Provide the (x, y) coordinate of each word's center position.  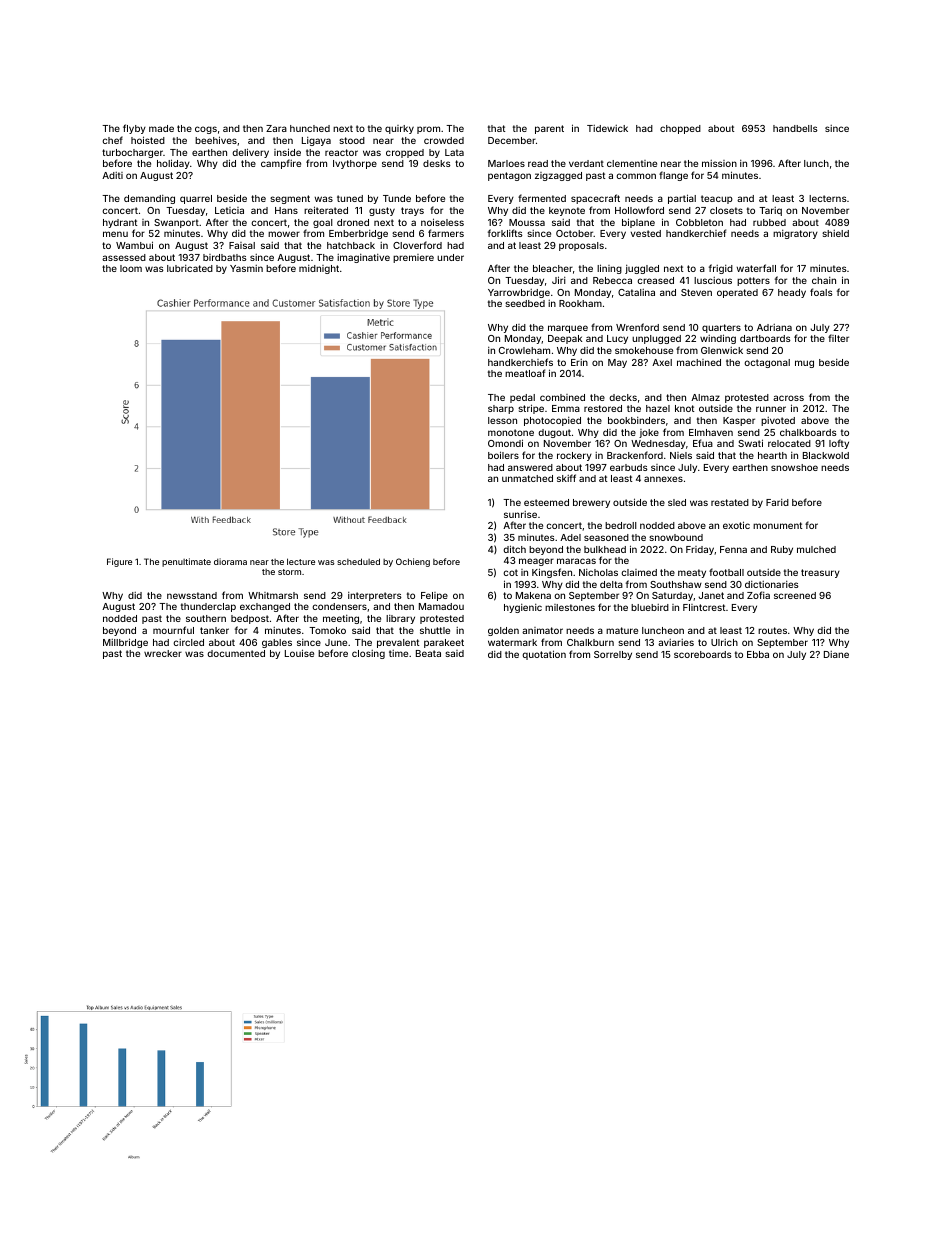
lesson (502, 420)
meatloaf (525, 373)
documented (236, 653)
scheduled (358, 561)
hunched (310, 128)
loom (131, 268)
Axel (662, 362)
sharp (501, 409)
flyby (134, 129)
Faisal (242, 245)
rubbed (769, 222)
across (788, 398)
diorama (230, 561)
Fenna (733, 549)
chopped (680, 129)
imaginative (363, 258)
